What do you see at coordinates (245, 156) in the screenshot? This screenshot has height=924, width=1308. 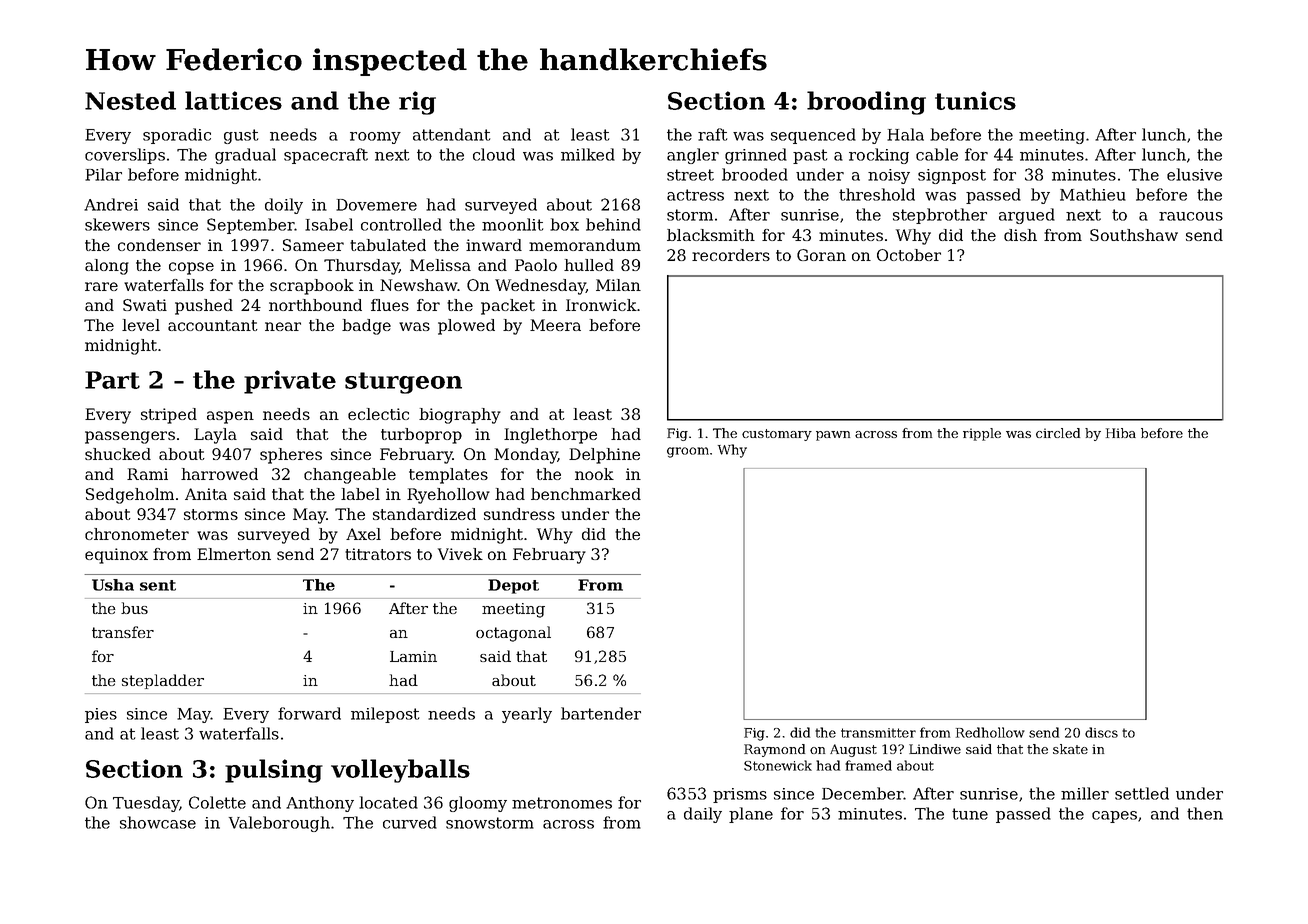 I see `gradual` at bounding box center [245, 156].
